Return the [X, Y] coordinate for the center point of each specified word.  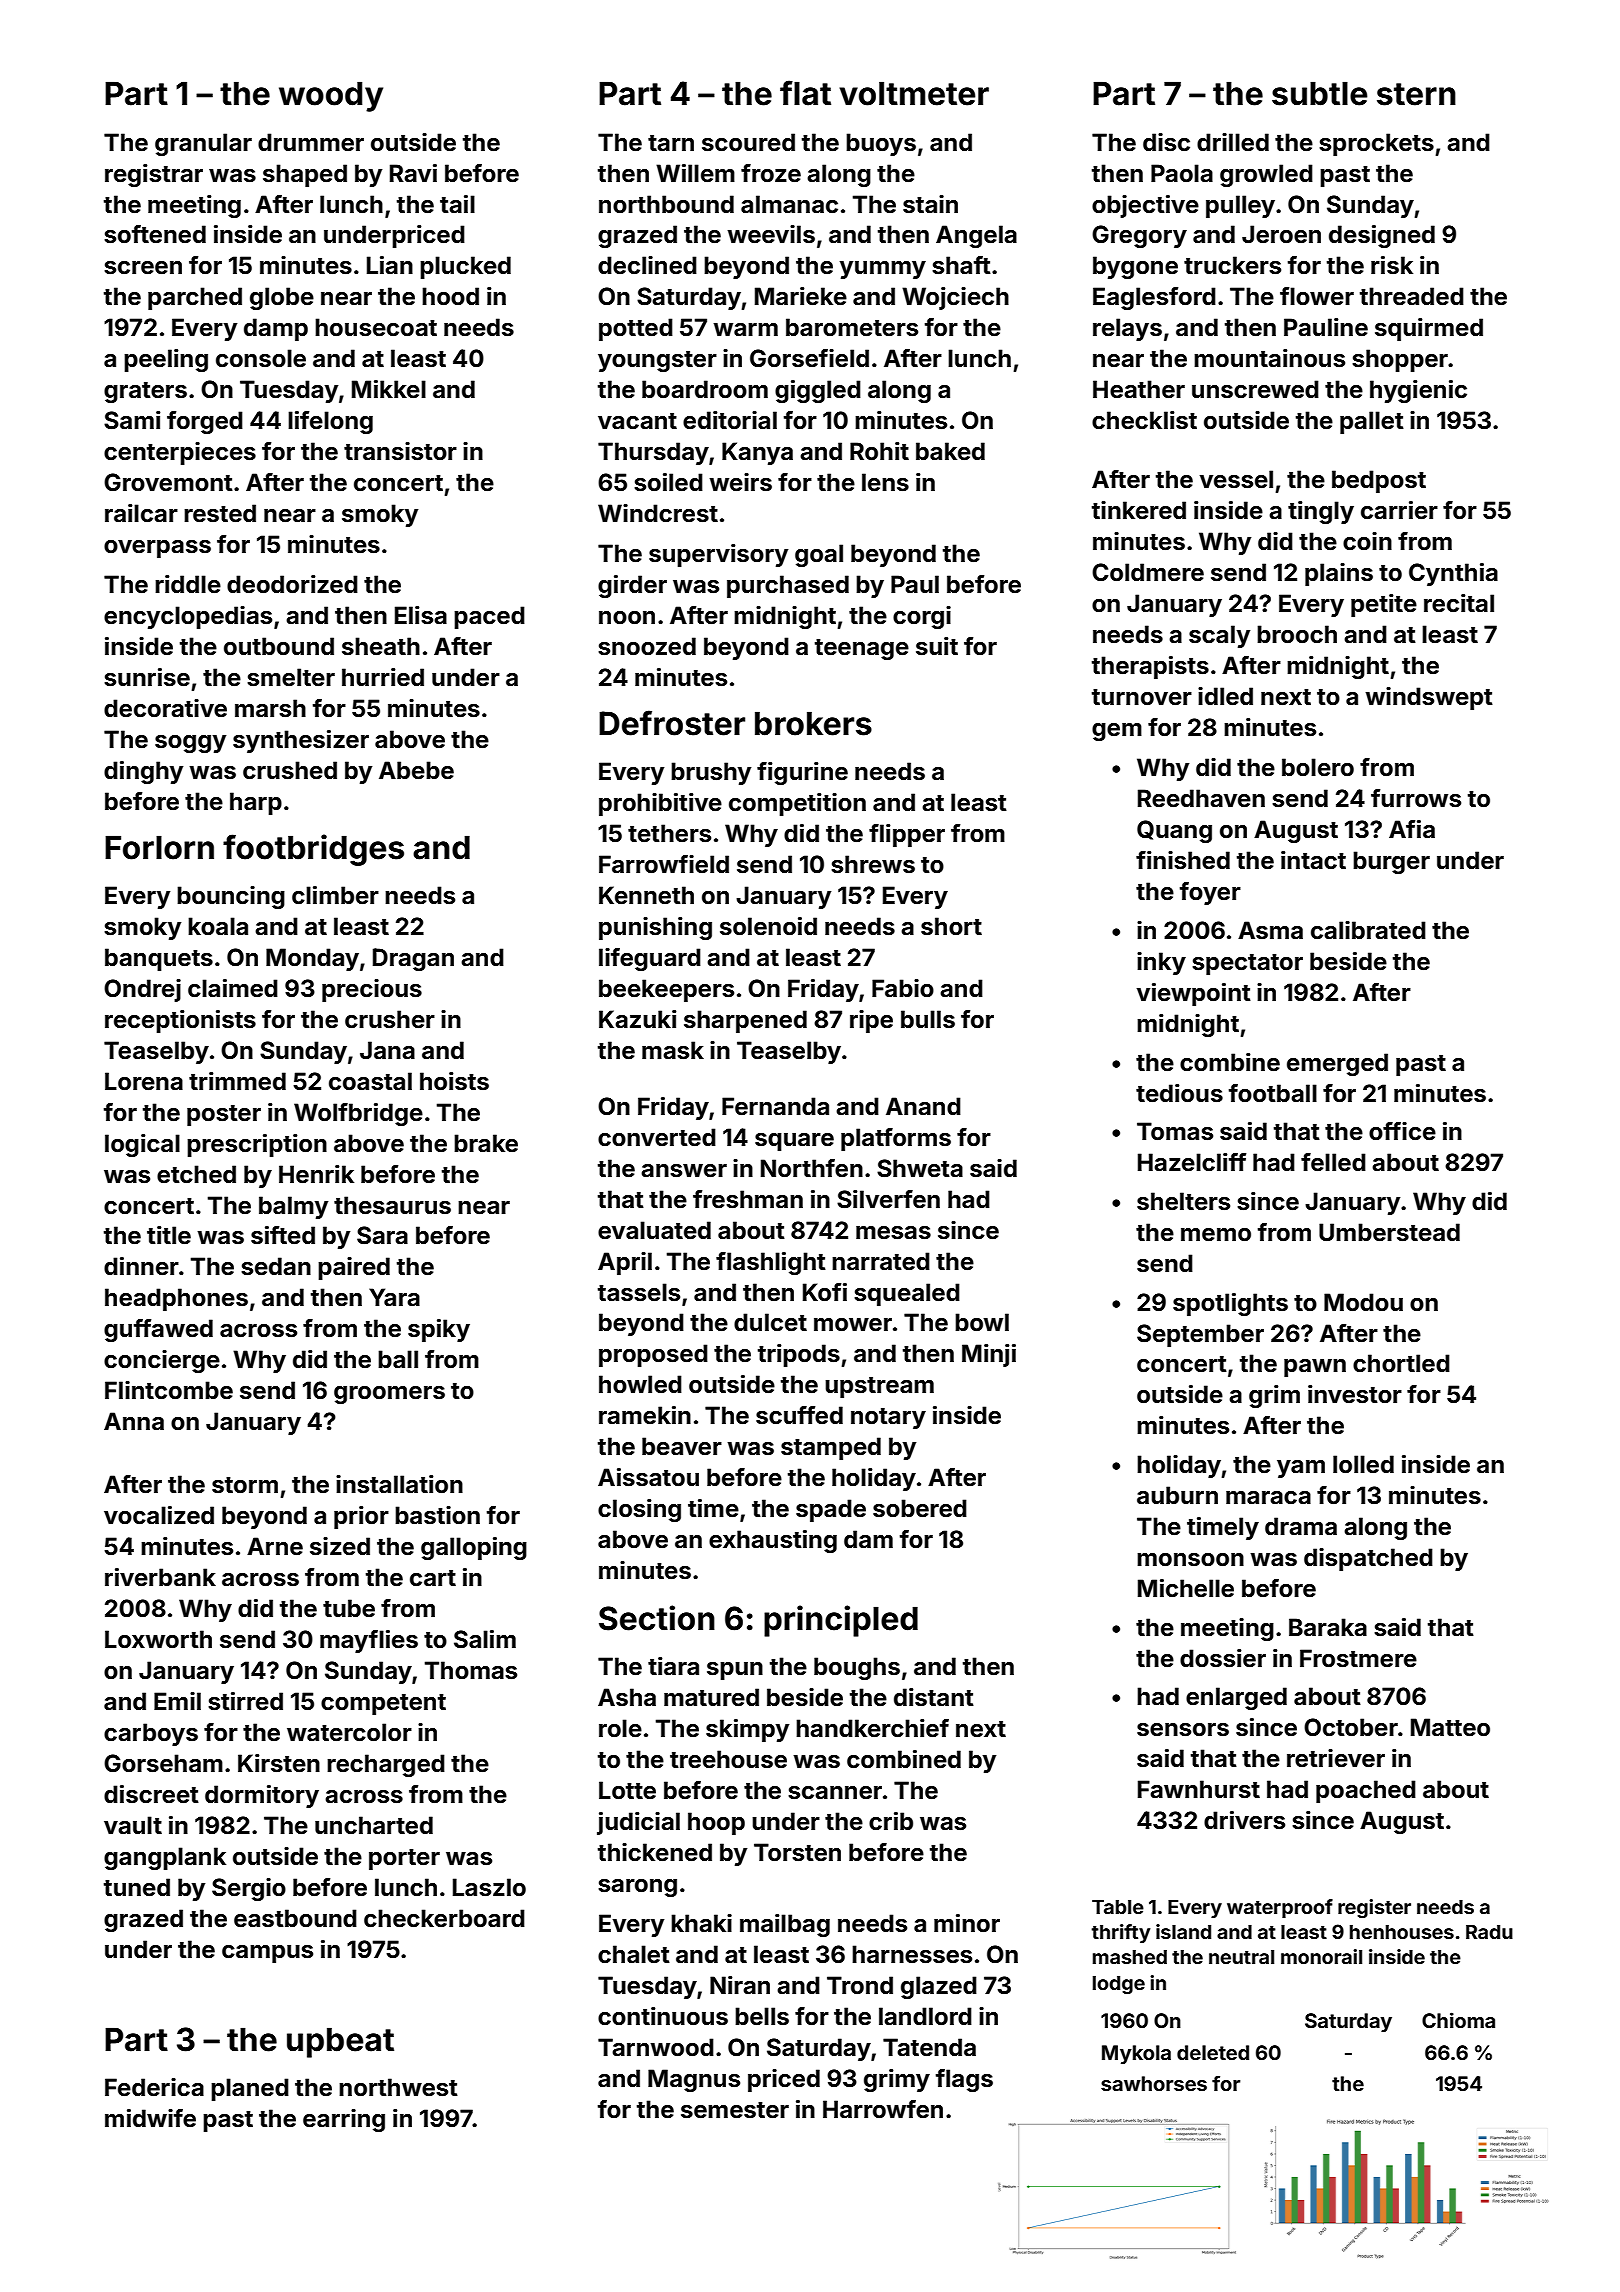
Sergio [249, 1889]
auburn [1177, 1495]
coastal [370, 1081]
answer [684, 1171]
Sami [132, 420]
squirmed [1429, 329]
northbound [666, 204]
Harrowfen [883, 2109]
